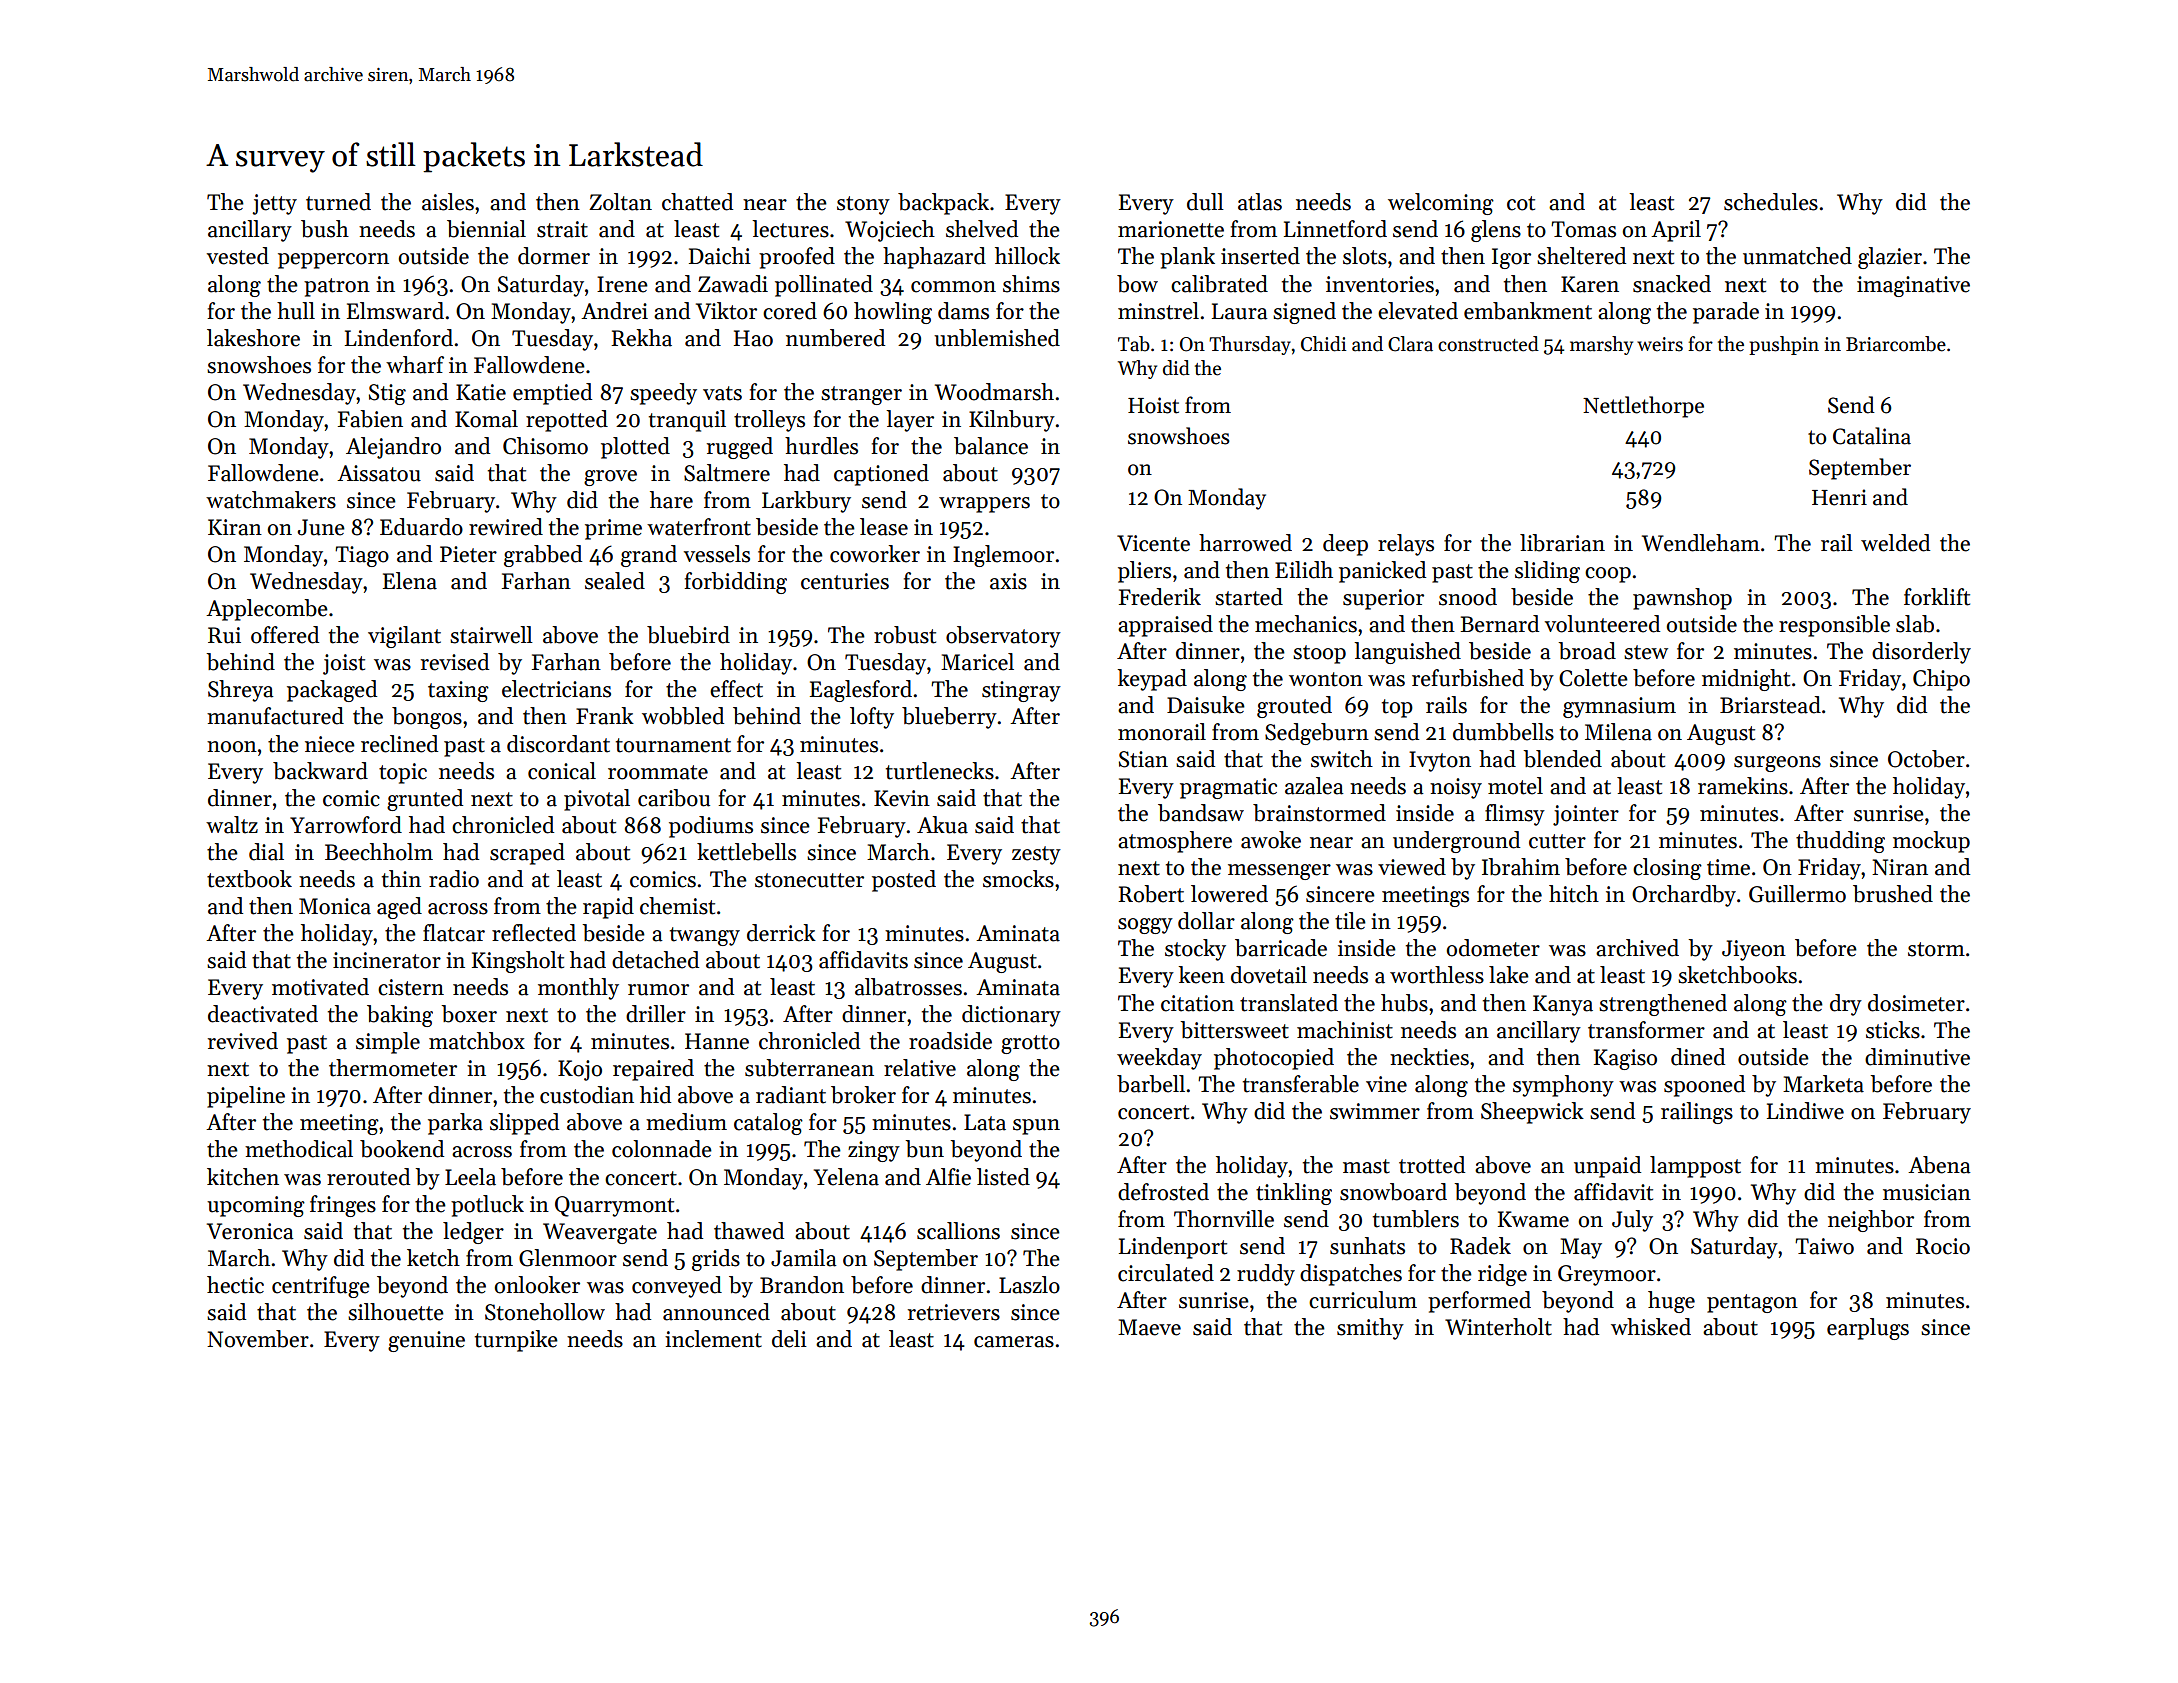 The height and width of the image is (1683, 2178). What do you see at coordinates (1503, 732) in the image?
I see `dumbbells` at bounding box center [1503, 732].
